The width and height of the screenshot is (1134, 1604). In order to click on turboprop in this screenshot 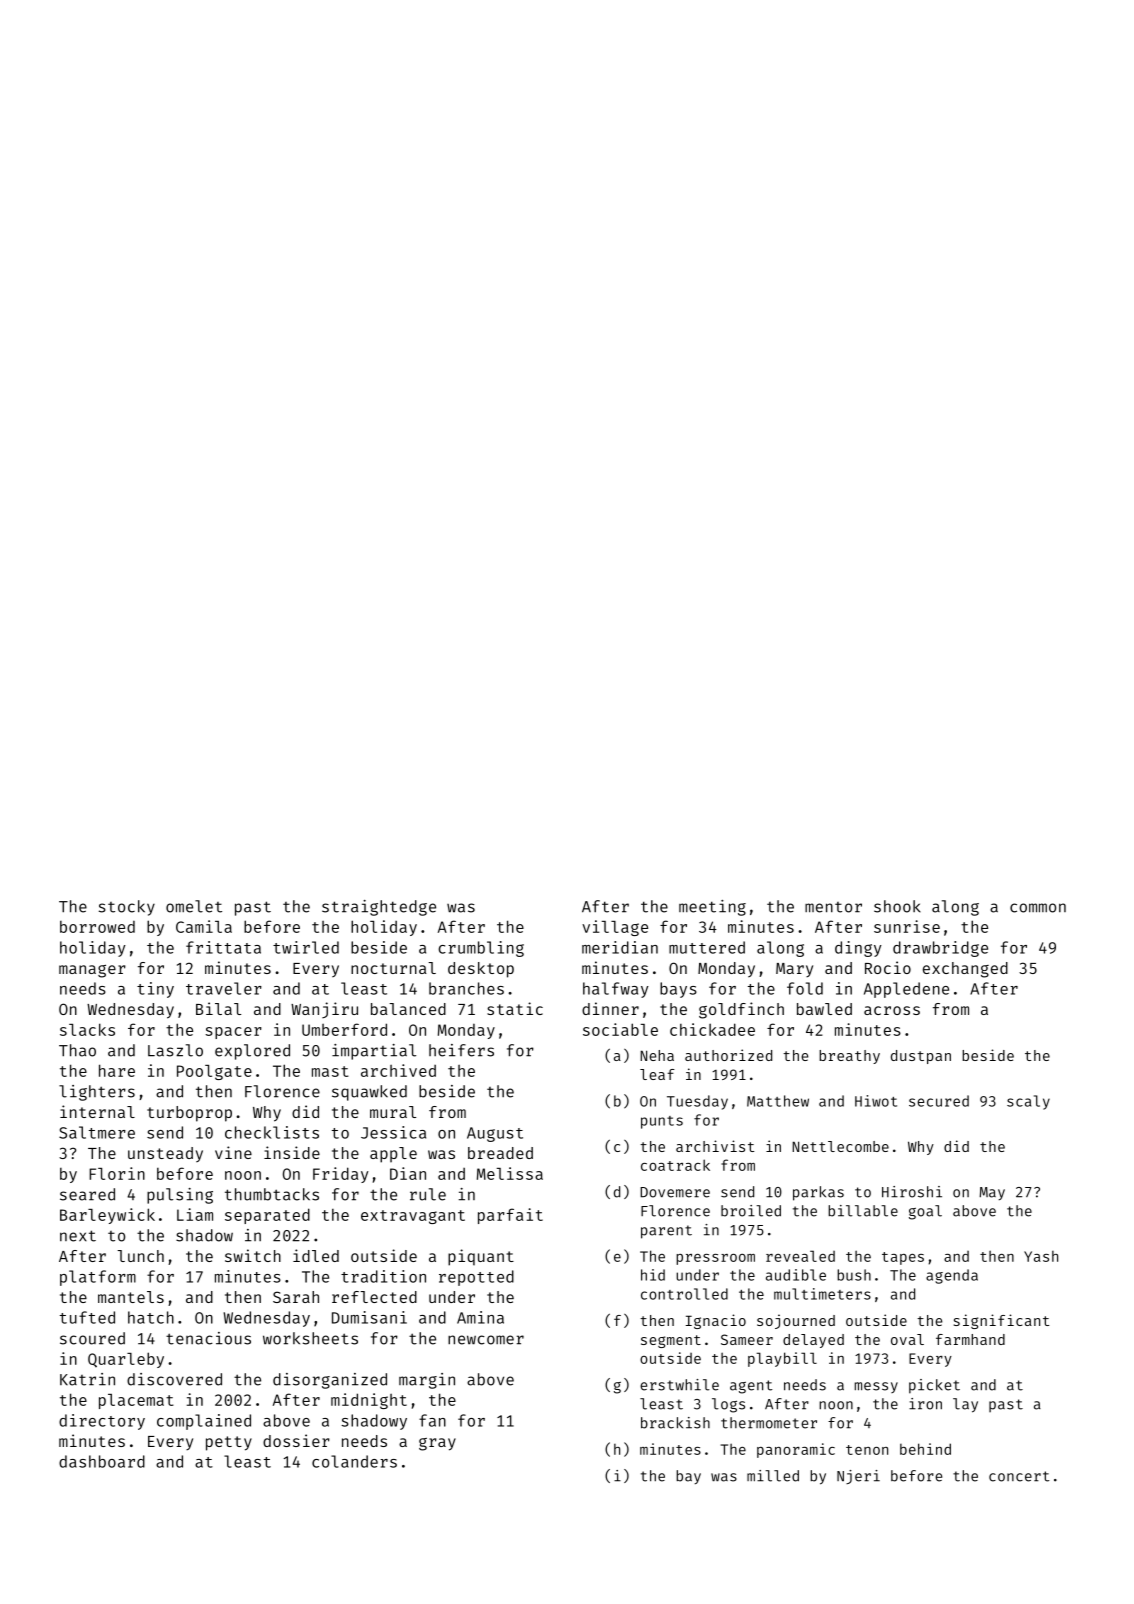, I will do `click(189, 1114)`.
